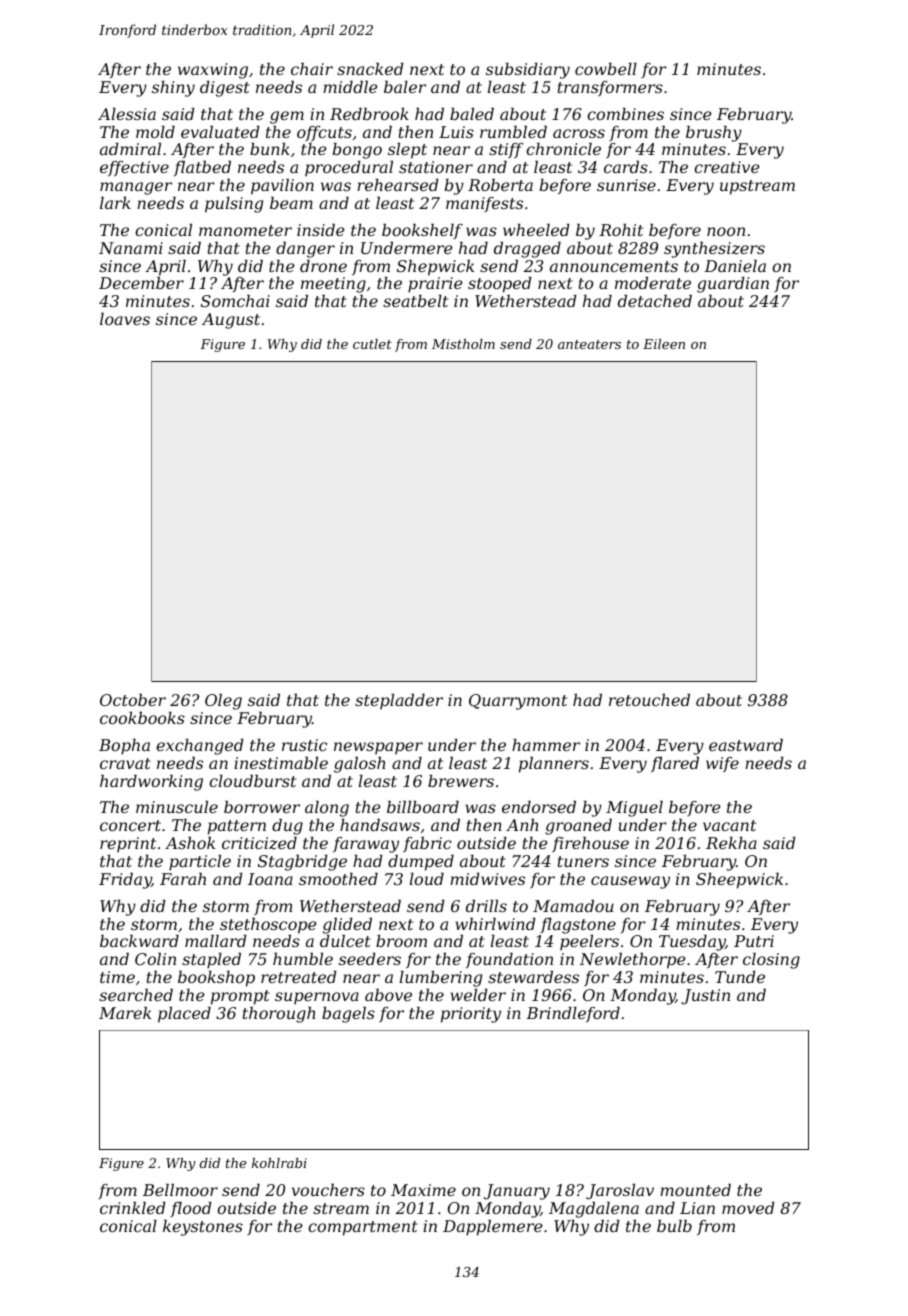 The image size is (908, 1316). Describe the element at coordinates (735, 266) in the image. I see `Daniela` at that location.
